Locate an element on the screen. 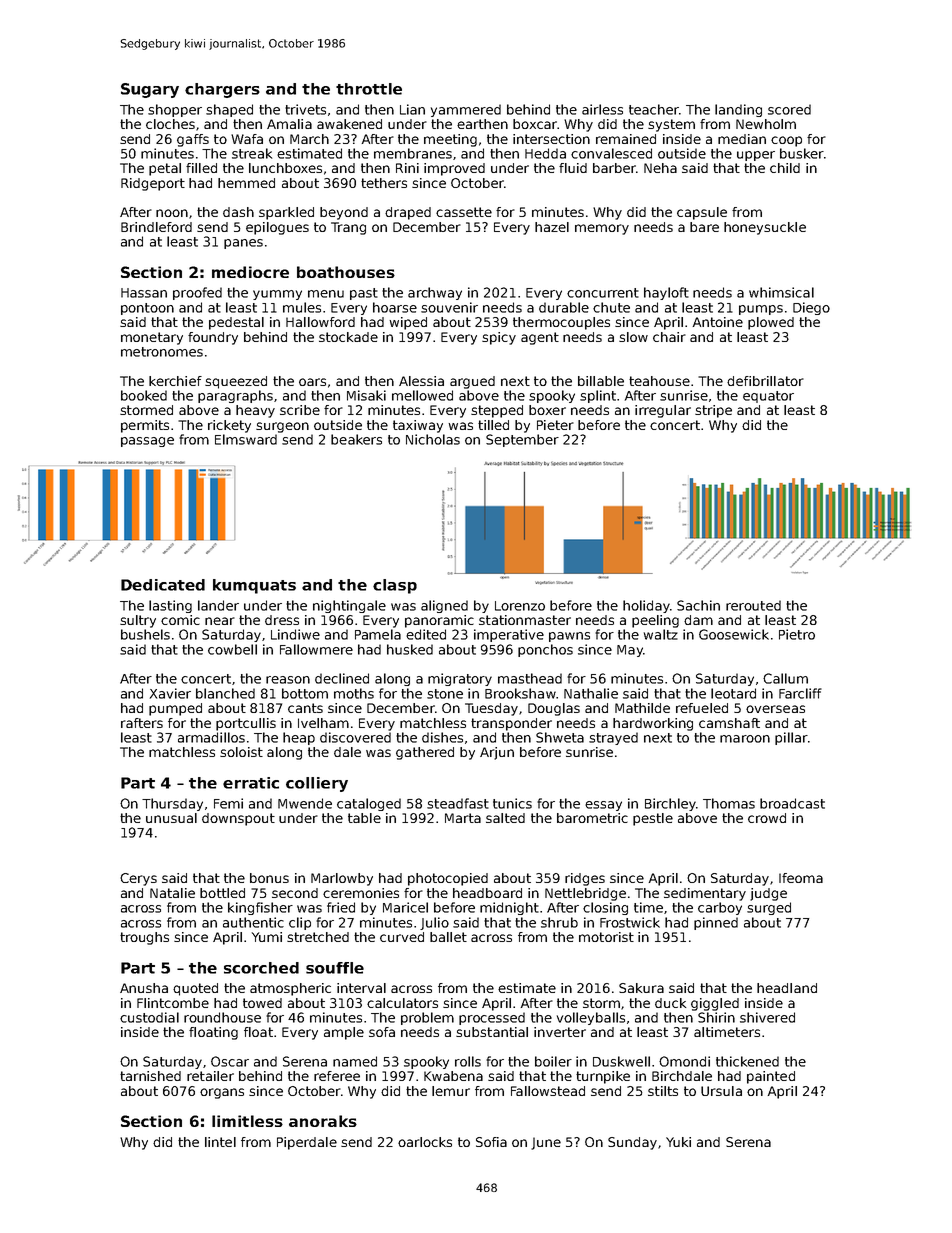  overseas is located at coordinates (775, 709).
